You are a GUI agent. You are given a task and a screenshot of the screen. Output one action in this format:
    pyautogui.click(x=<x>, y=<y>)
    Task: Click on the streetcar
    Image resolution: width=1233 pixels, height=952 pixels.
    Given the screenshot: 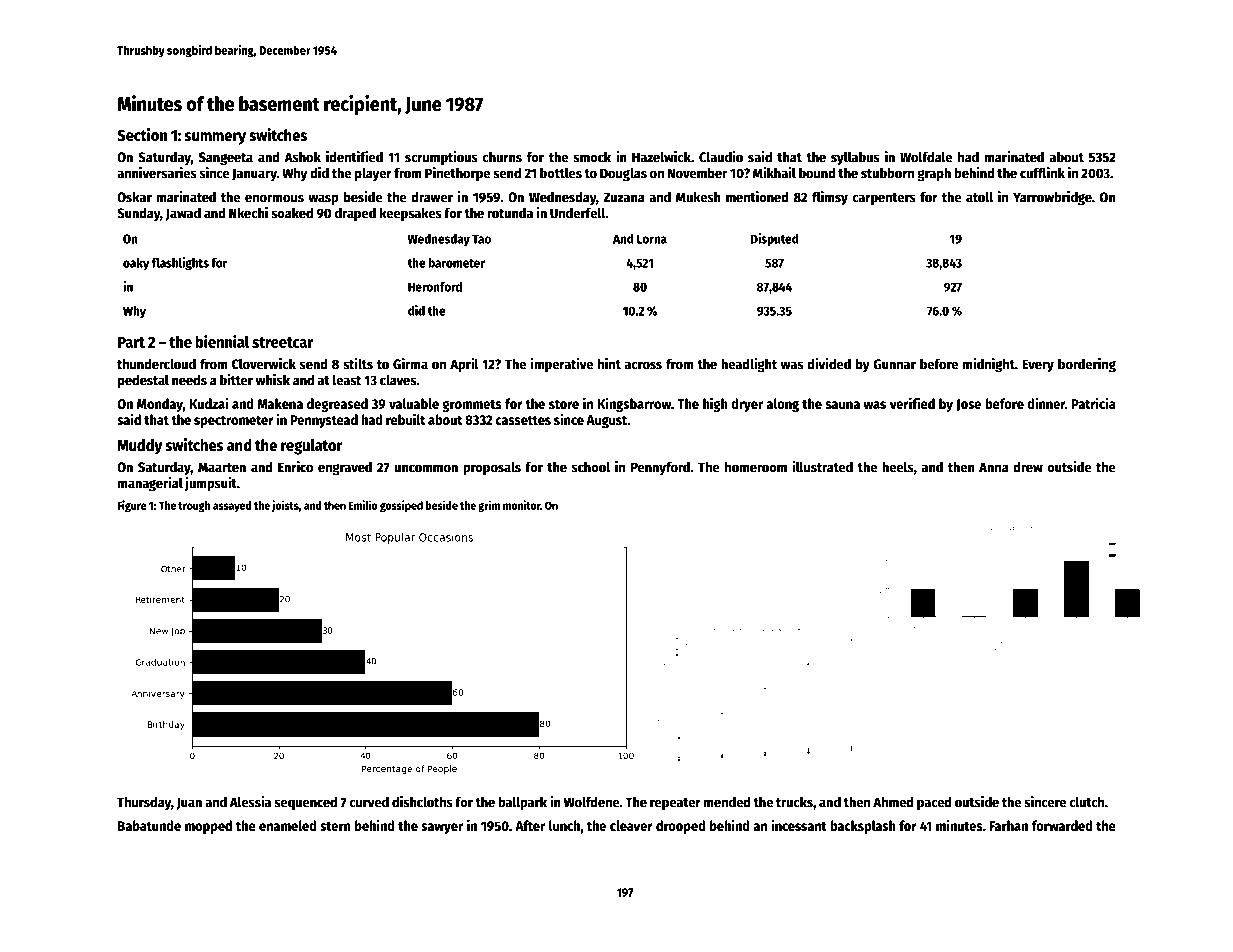 What is the action you would take?
    pyautogui.click(x=282, y=342)
